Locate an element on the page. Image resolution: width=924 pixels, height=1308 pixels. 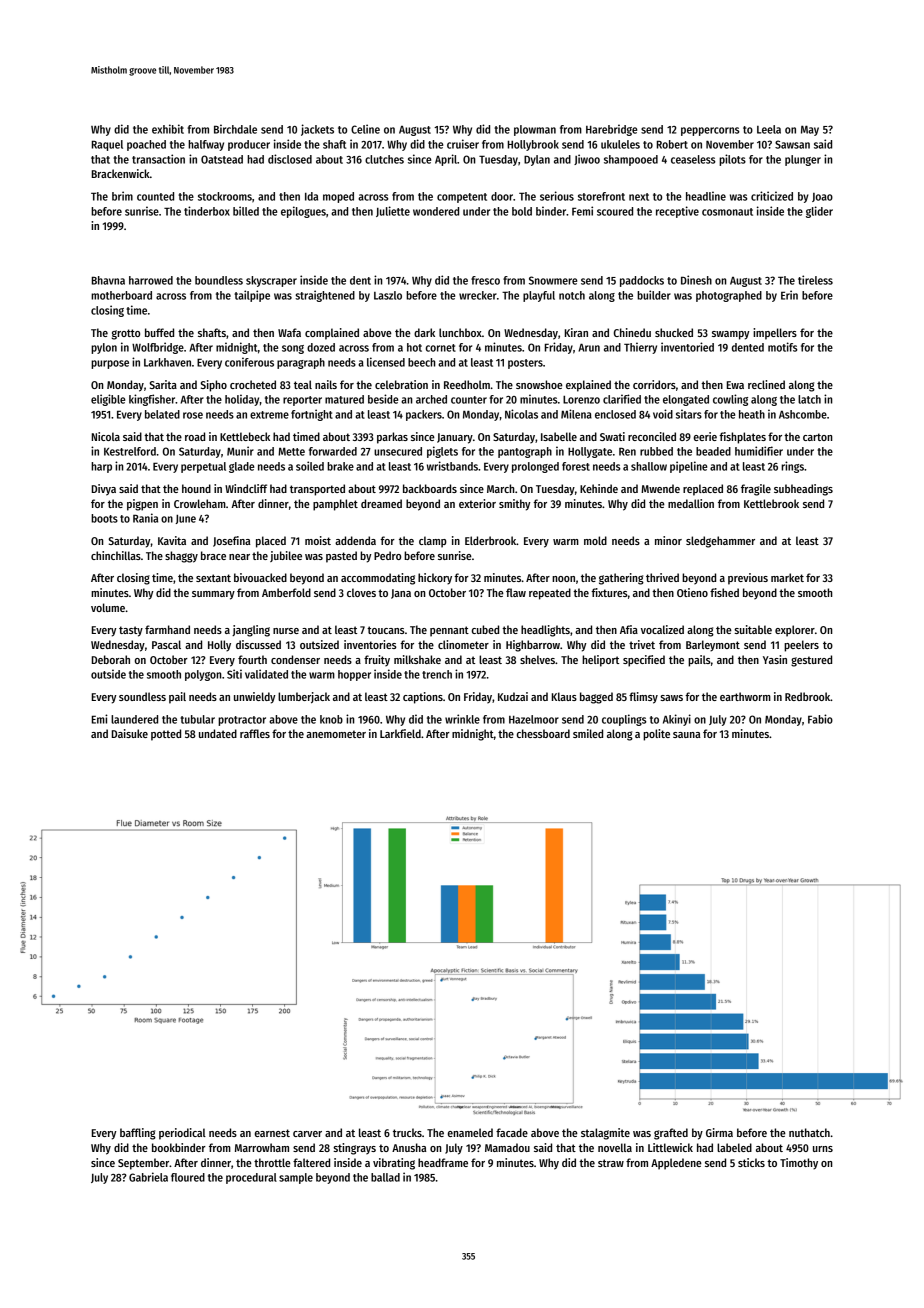
Leela is located at coordinates (769, 129).
